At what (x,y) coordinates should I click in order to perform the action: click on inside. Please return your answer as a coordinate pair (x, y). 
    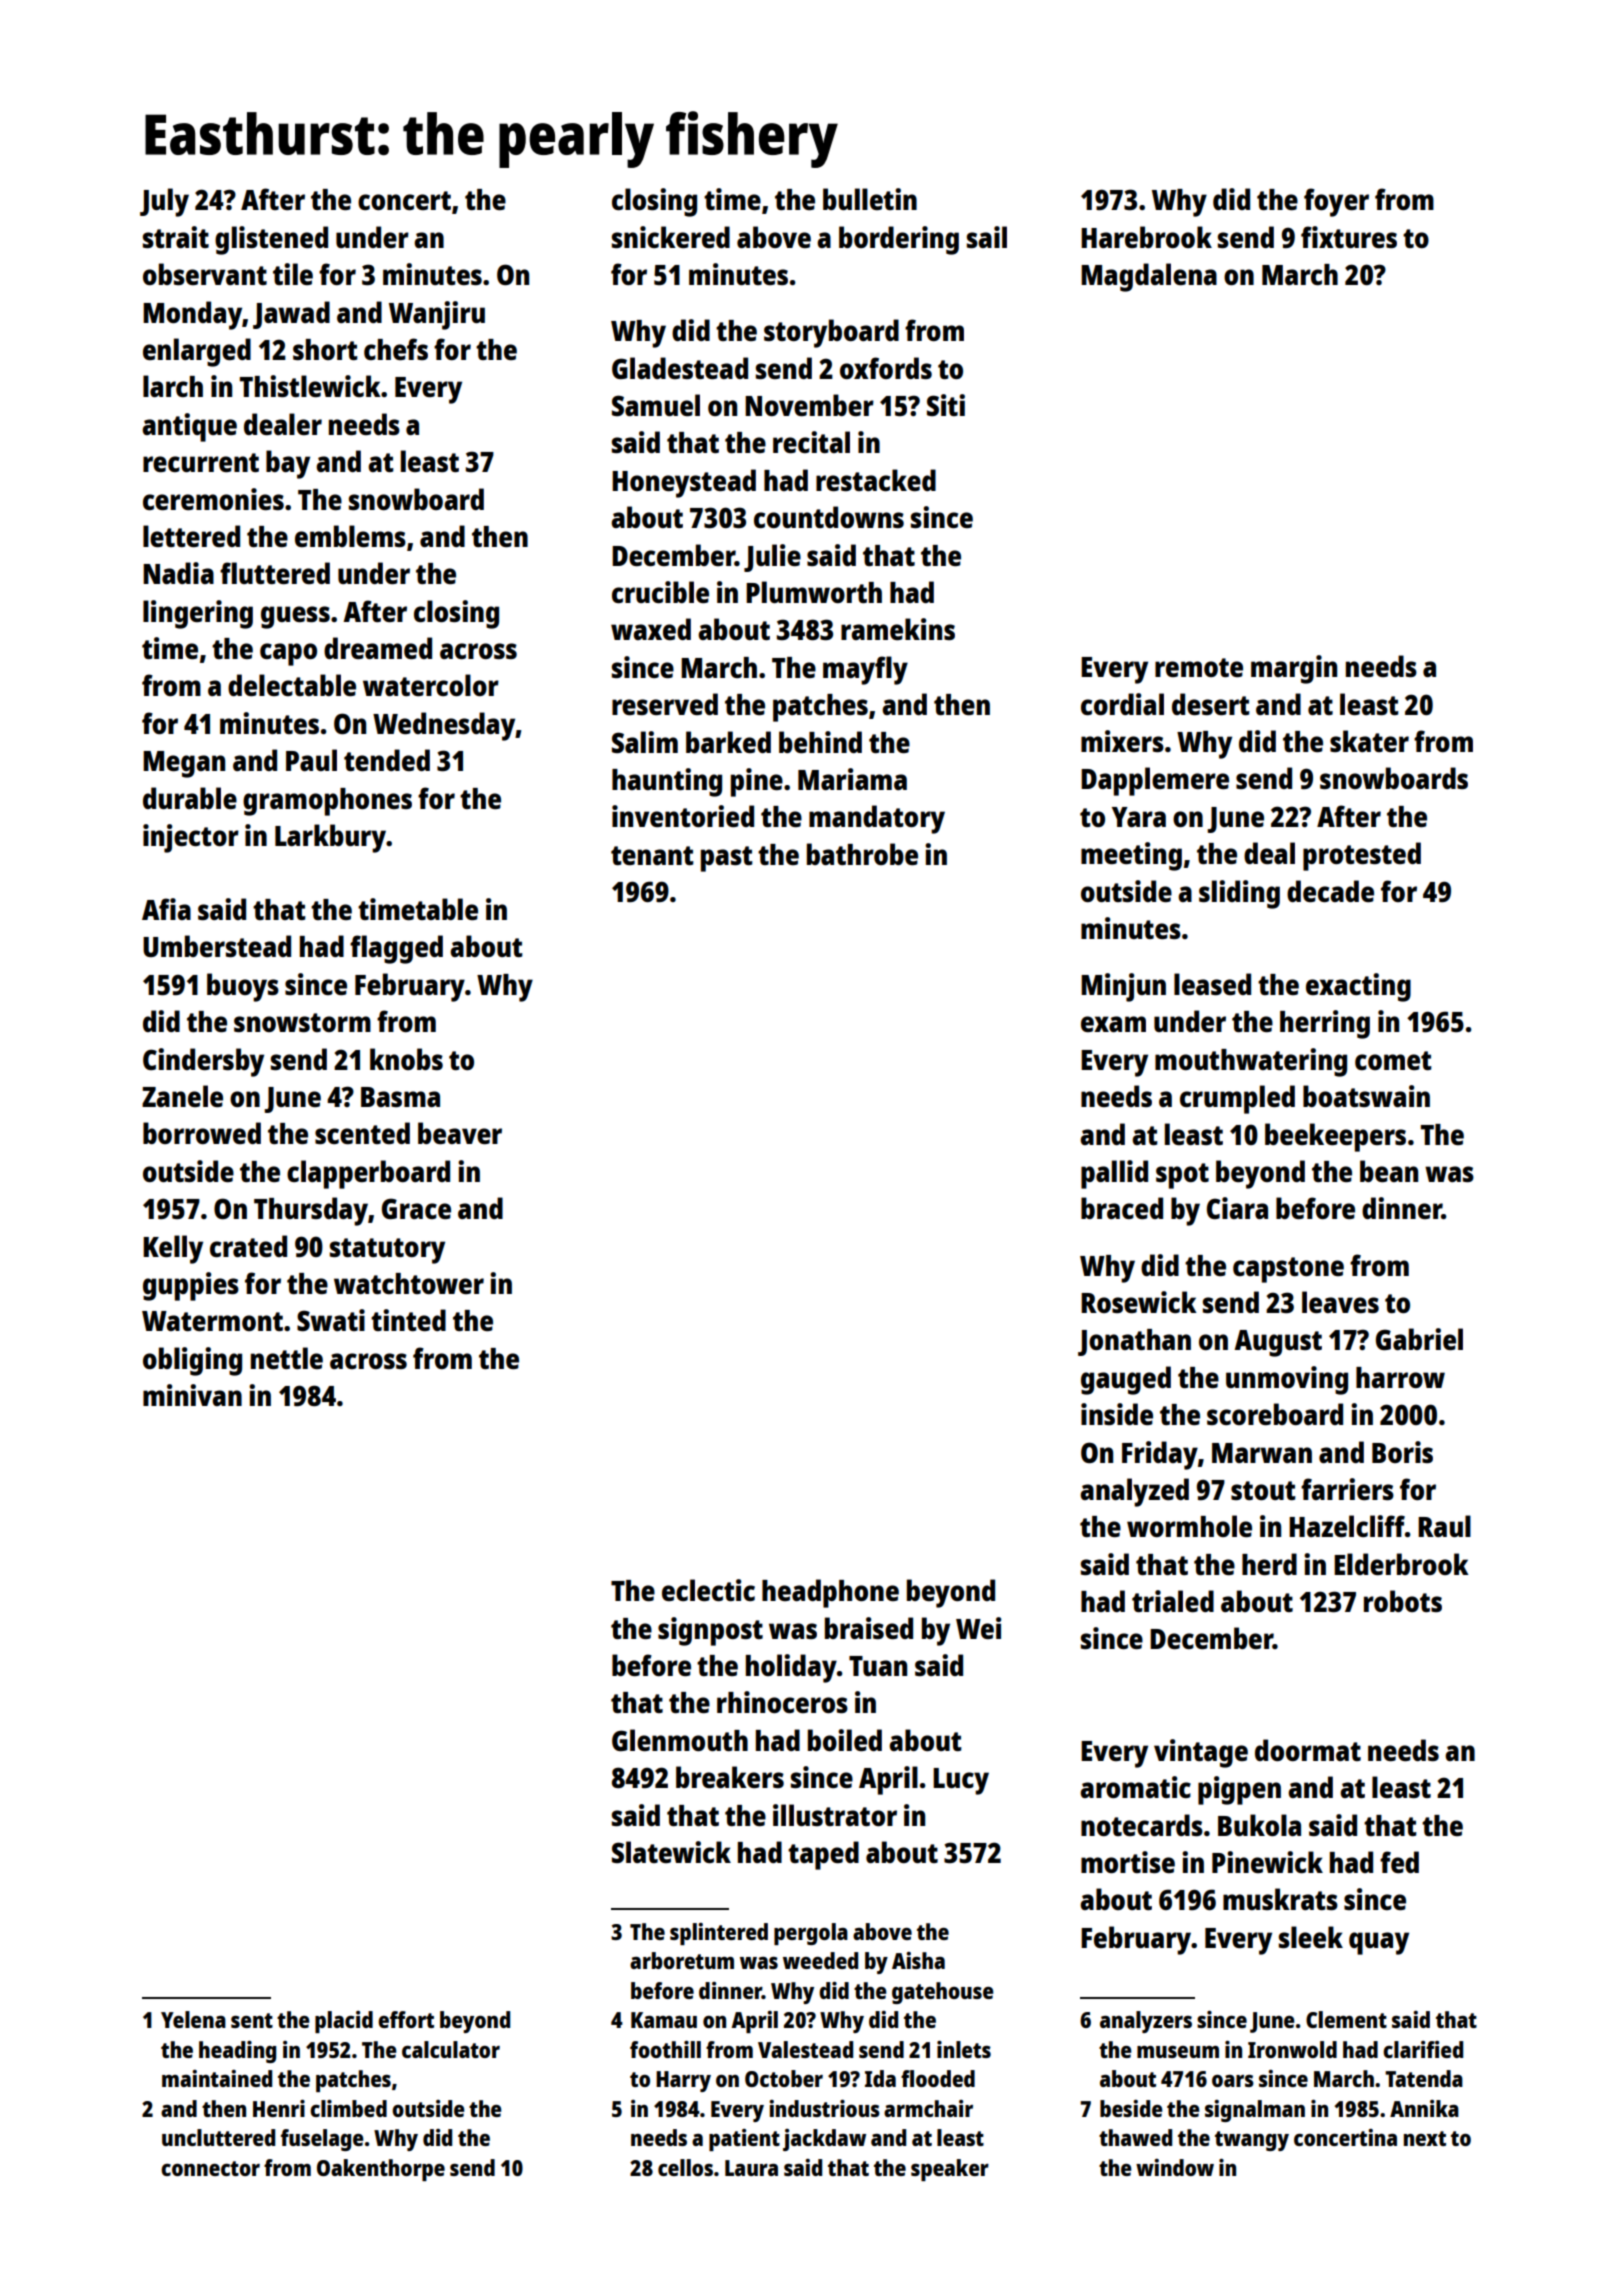
    Looking at the image, I should click on (1117, 1414).
